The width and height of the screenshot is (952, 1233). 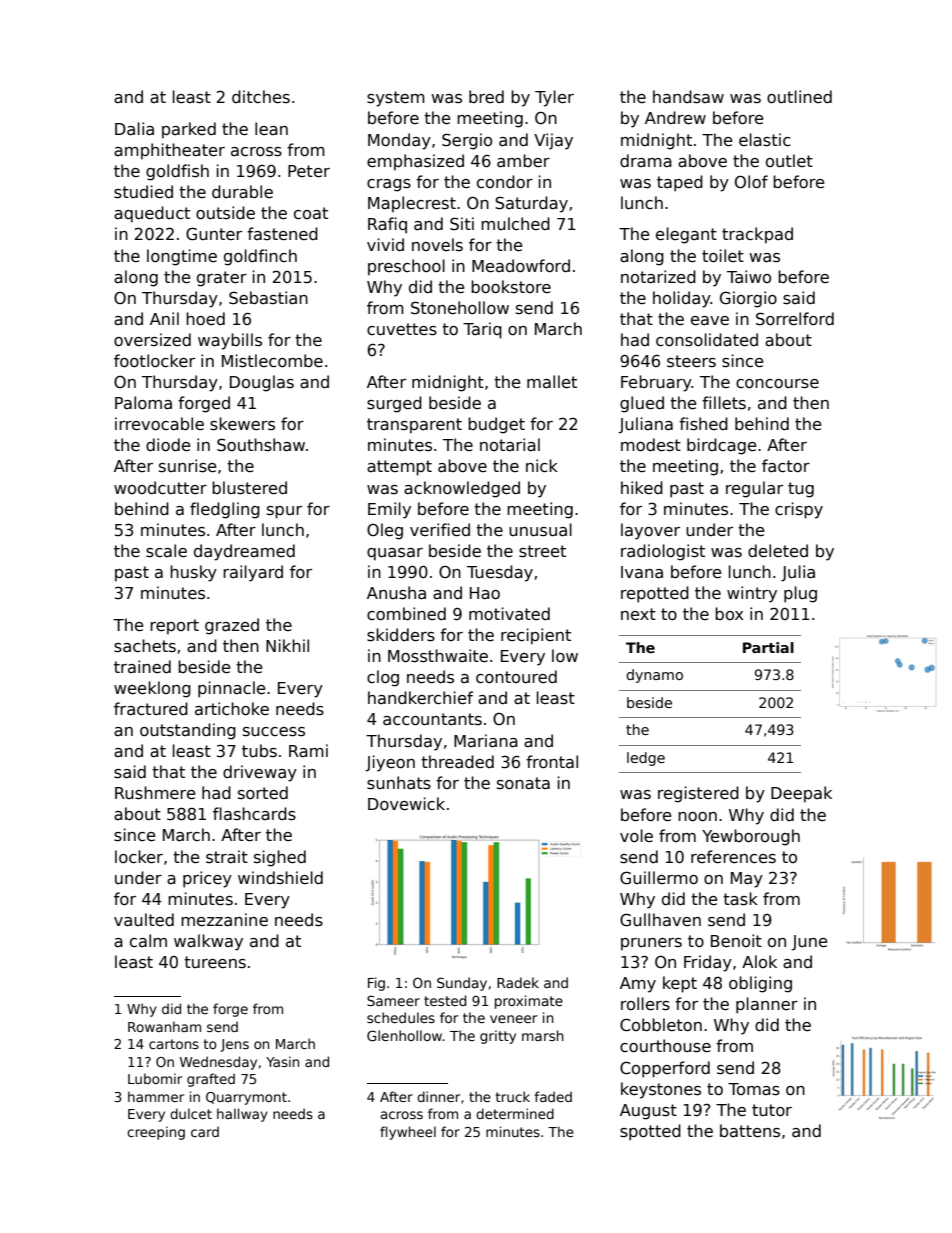 What do you see at coordinates (658, 277) in the screenshot?
I see `notarized` at bounding box center [658, 277].
